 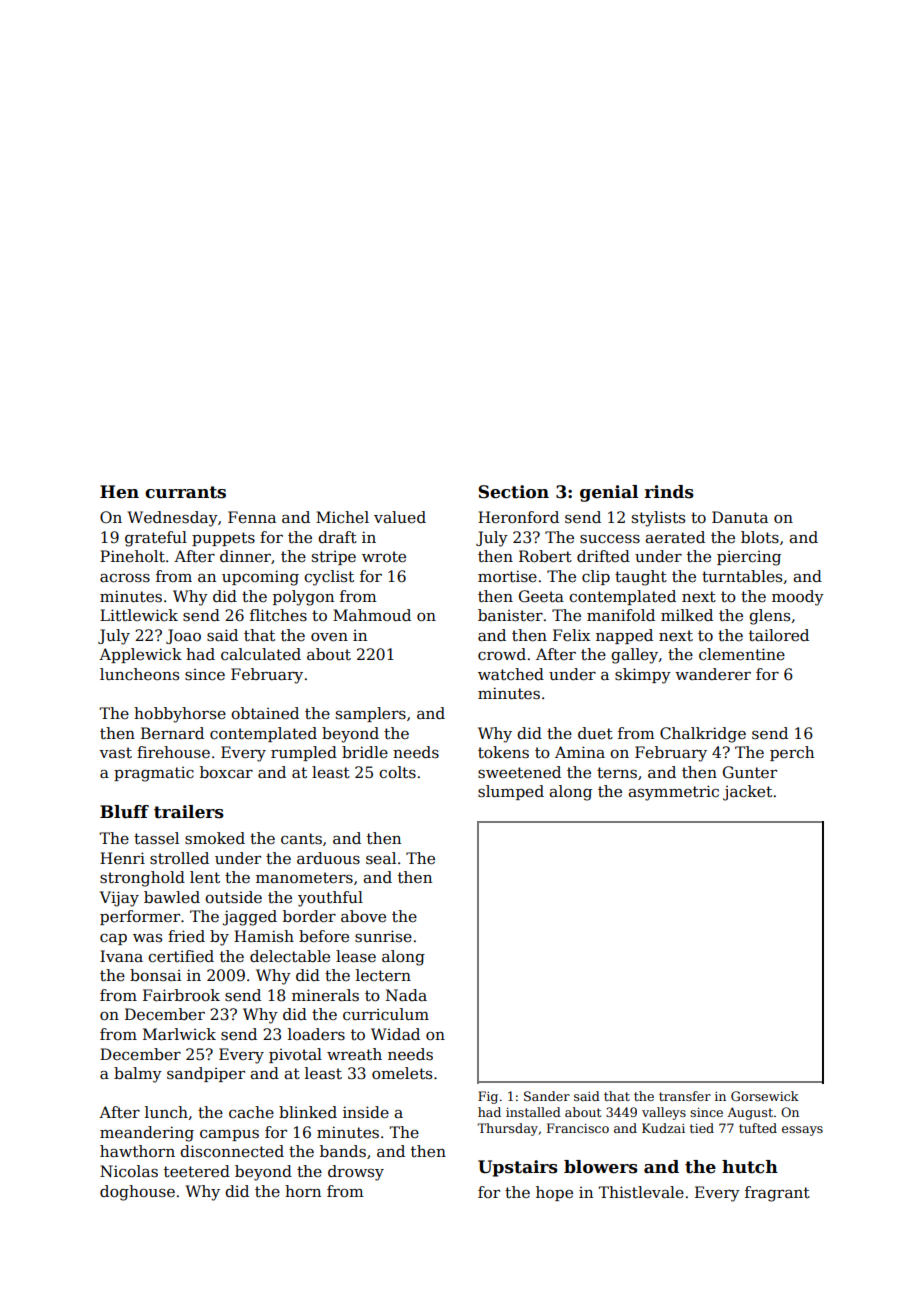 I want to click on Gorsewick, so click(x=765, y=1096).
